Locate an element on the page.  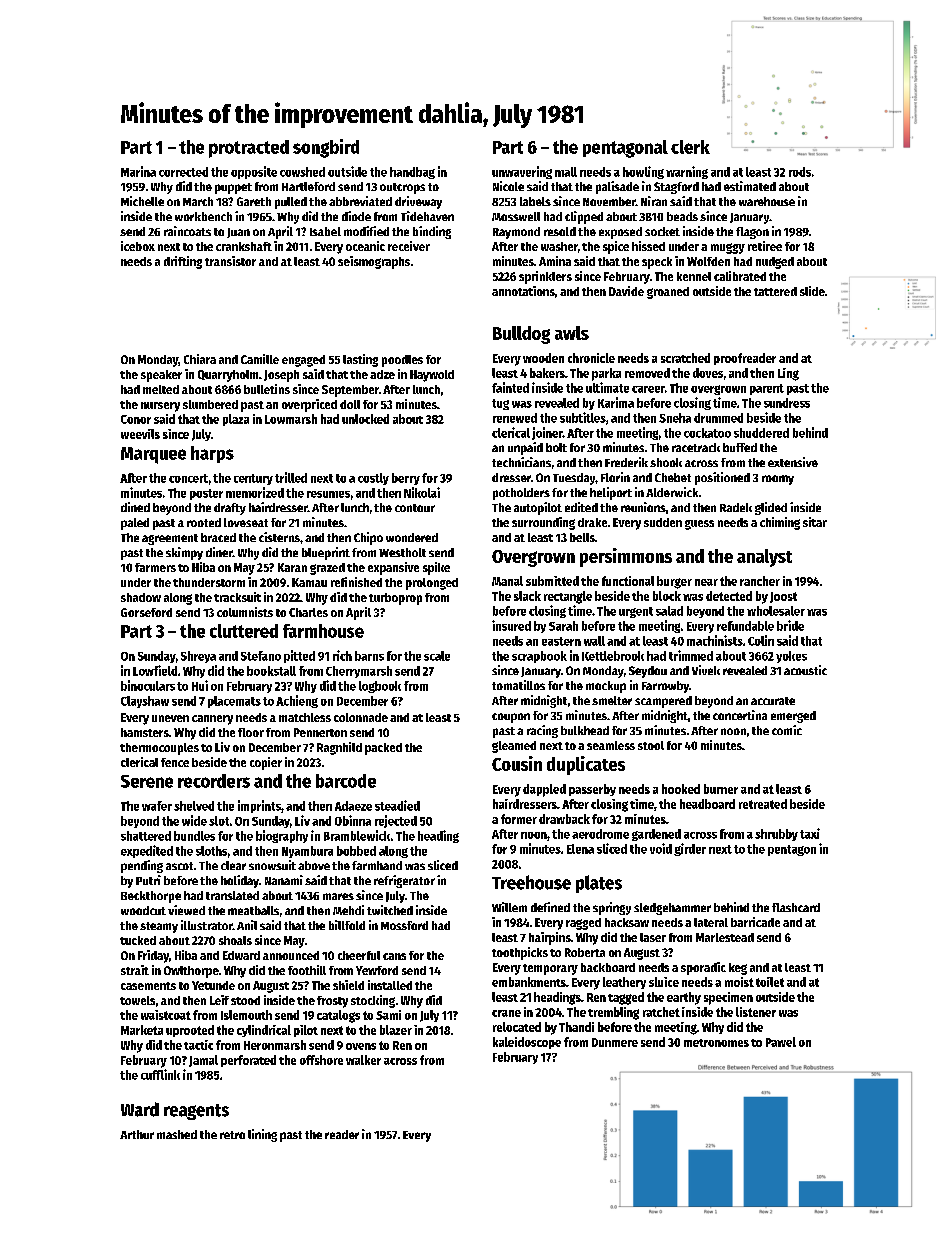
floor is located at coordinates (251, 732).
